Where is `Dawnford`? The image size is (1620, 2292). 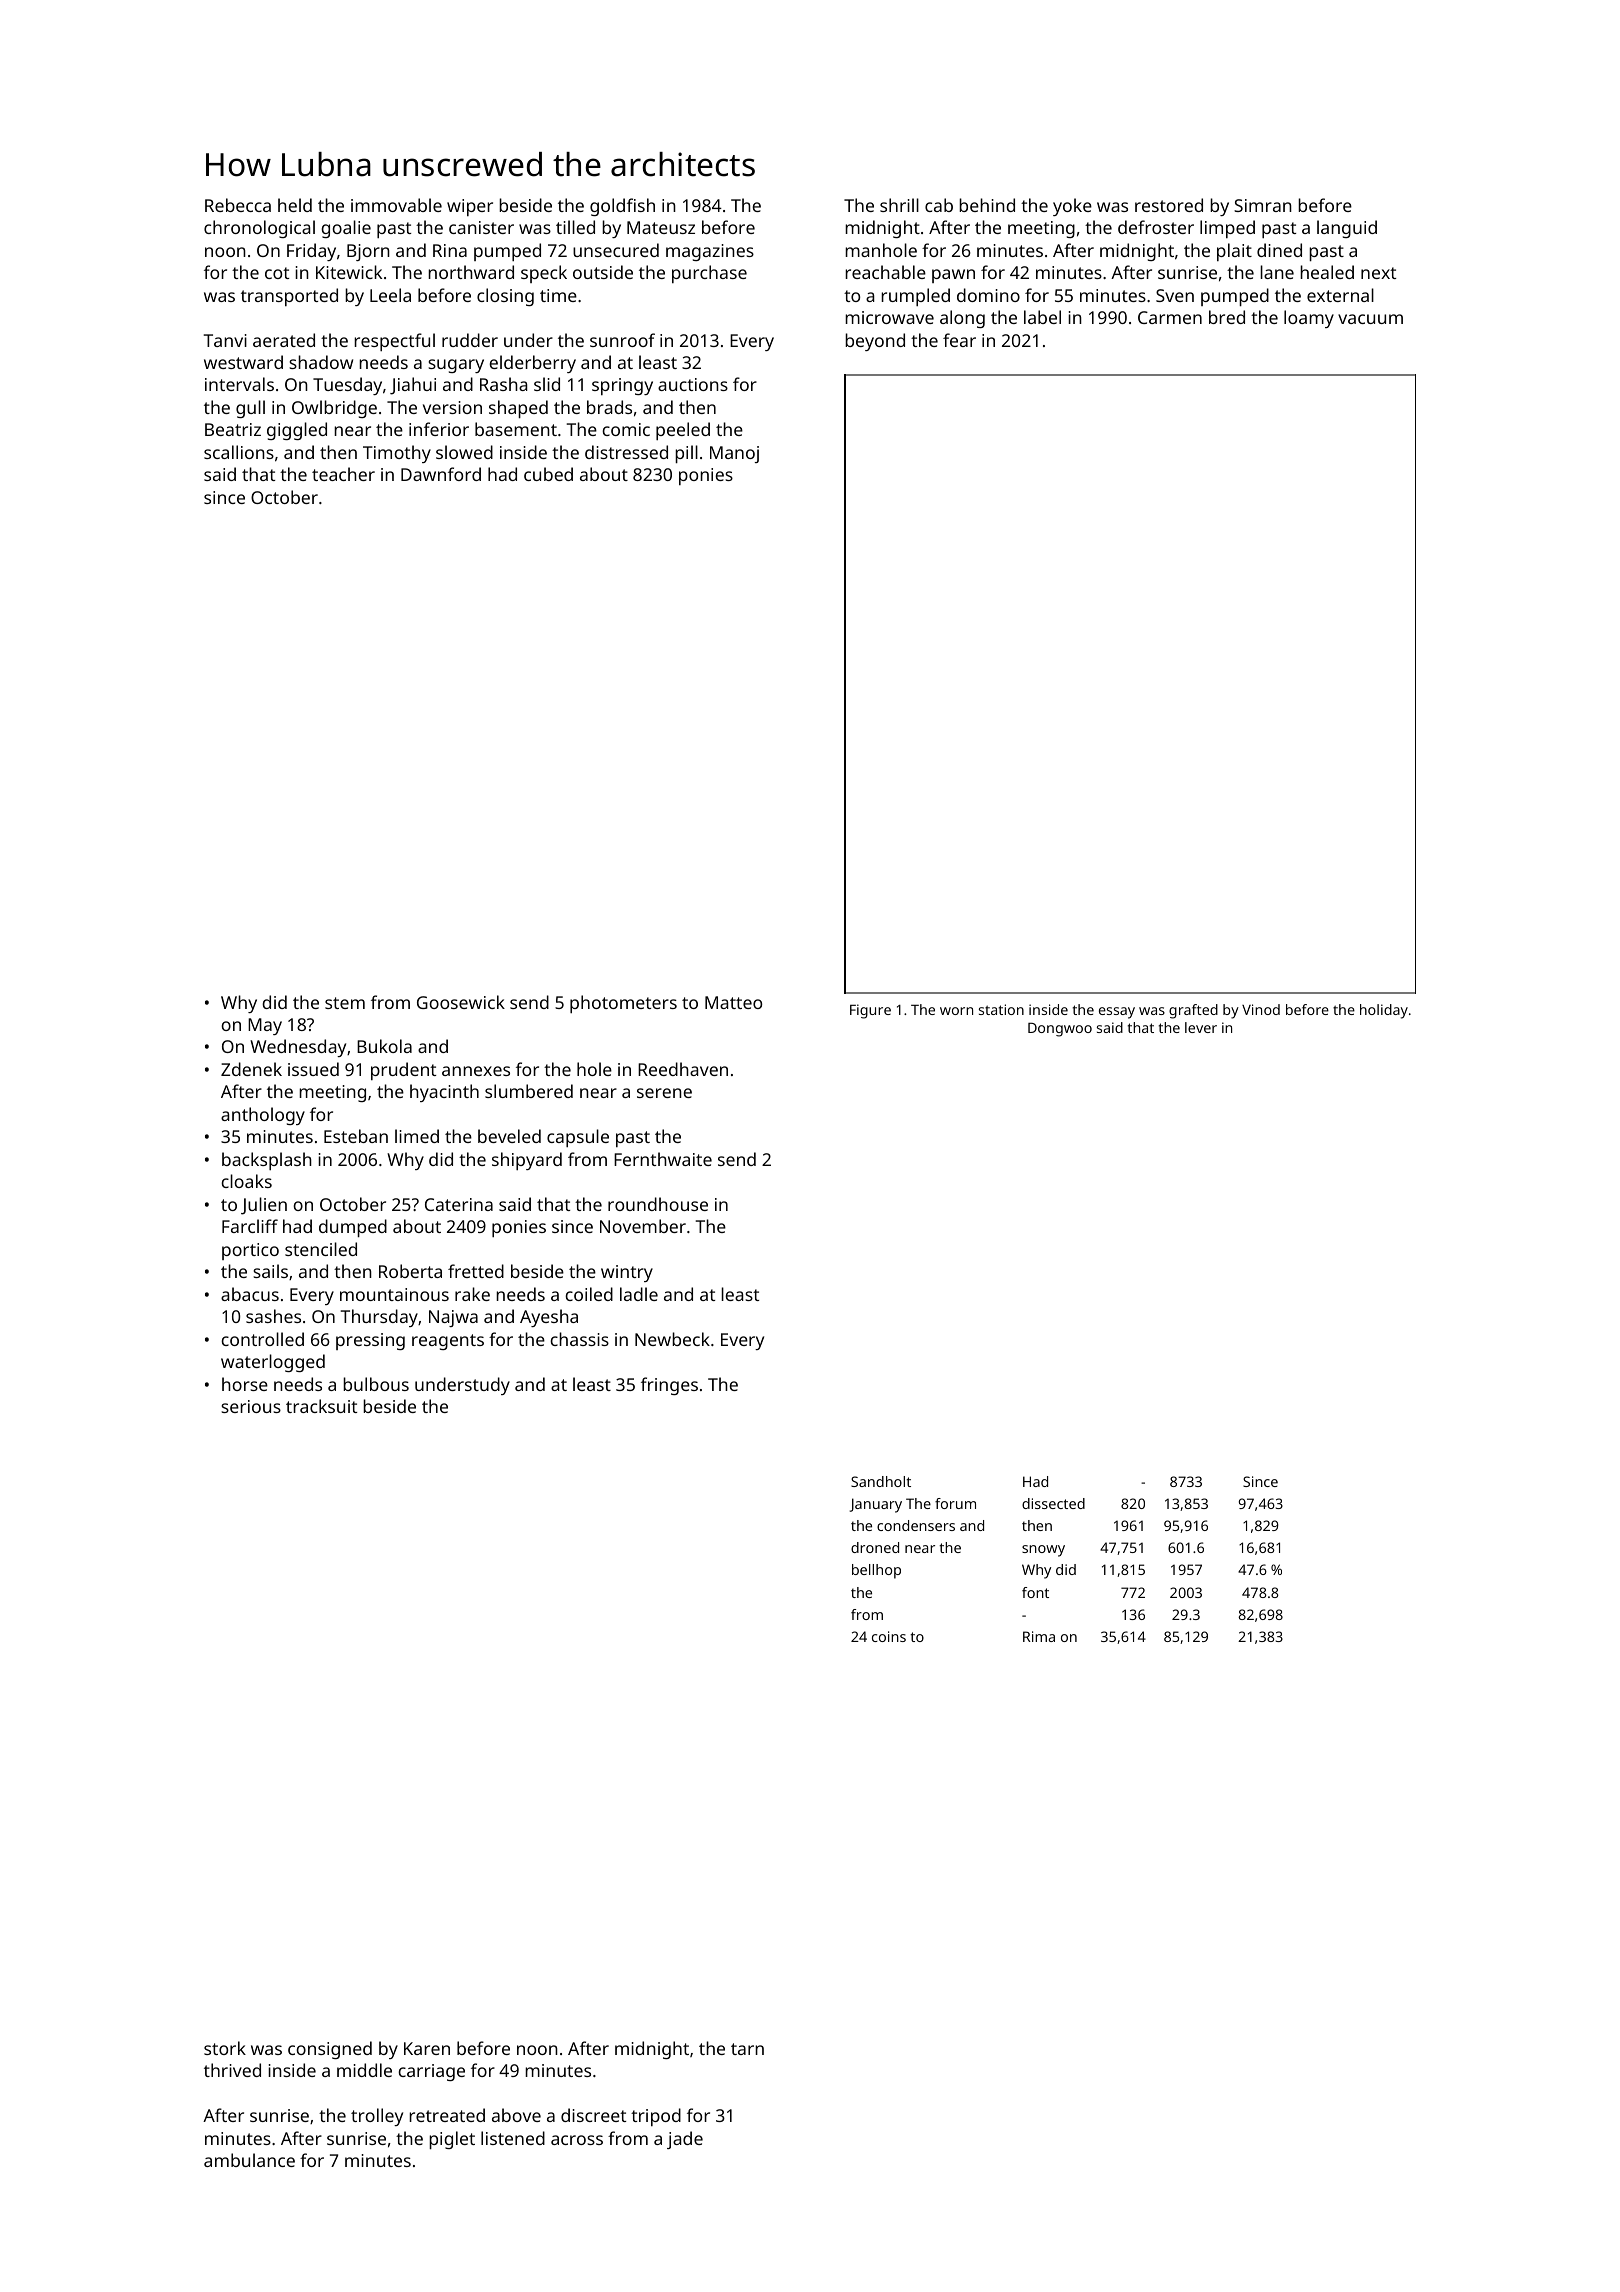 Dawnford is located at coordinates (441, 474).
